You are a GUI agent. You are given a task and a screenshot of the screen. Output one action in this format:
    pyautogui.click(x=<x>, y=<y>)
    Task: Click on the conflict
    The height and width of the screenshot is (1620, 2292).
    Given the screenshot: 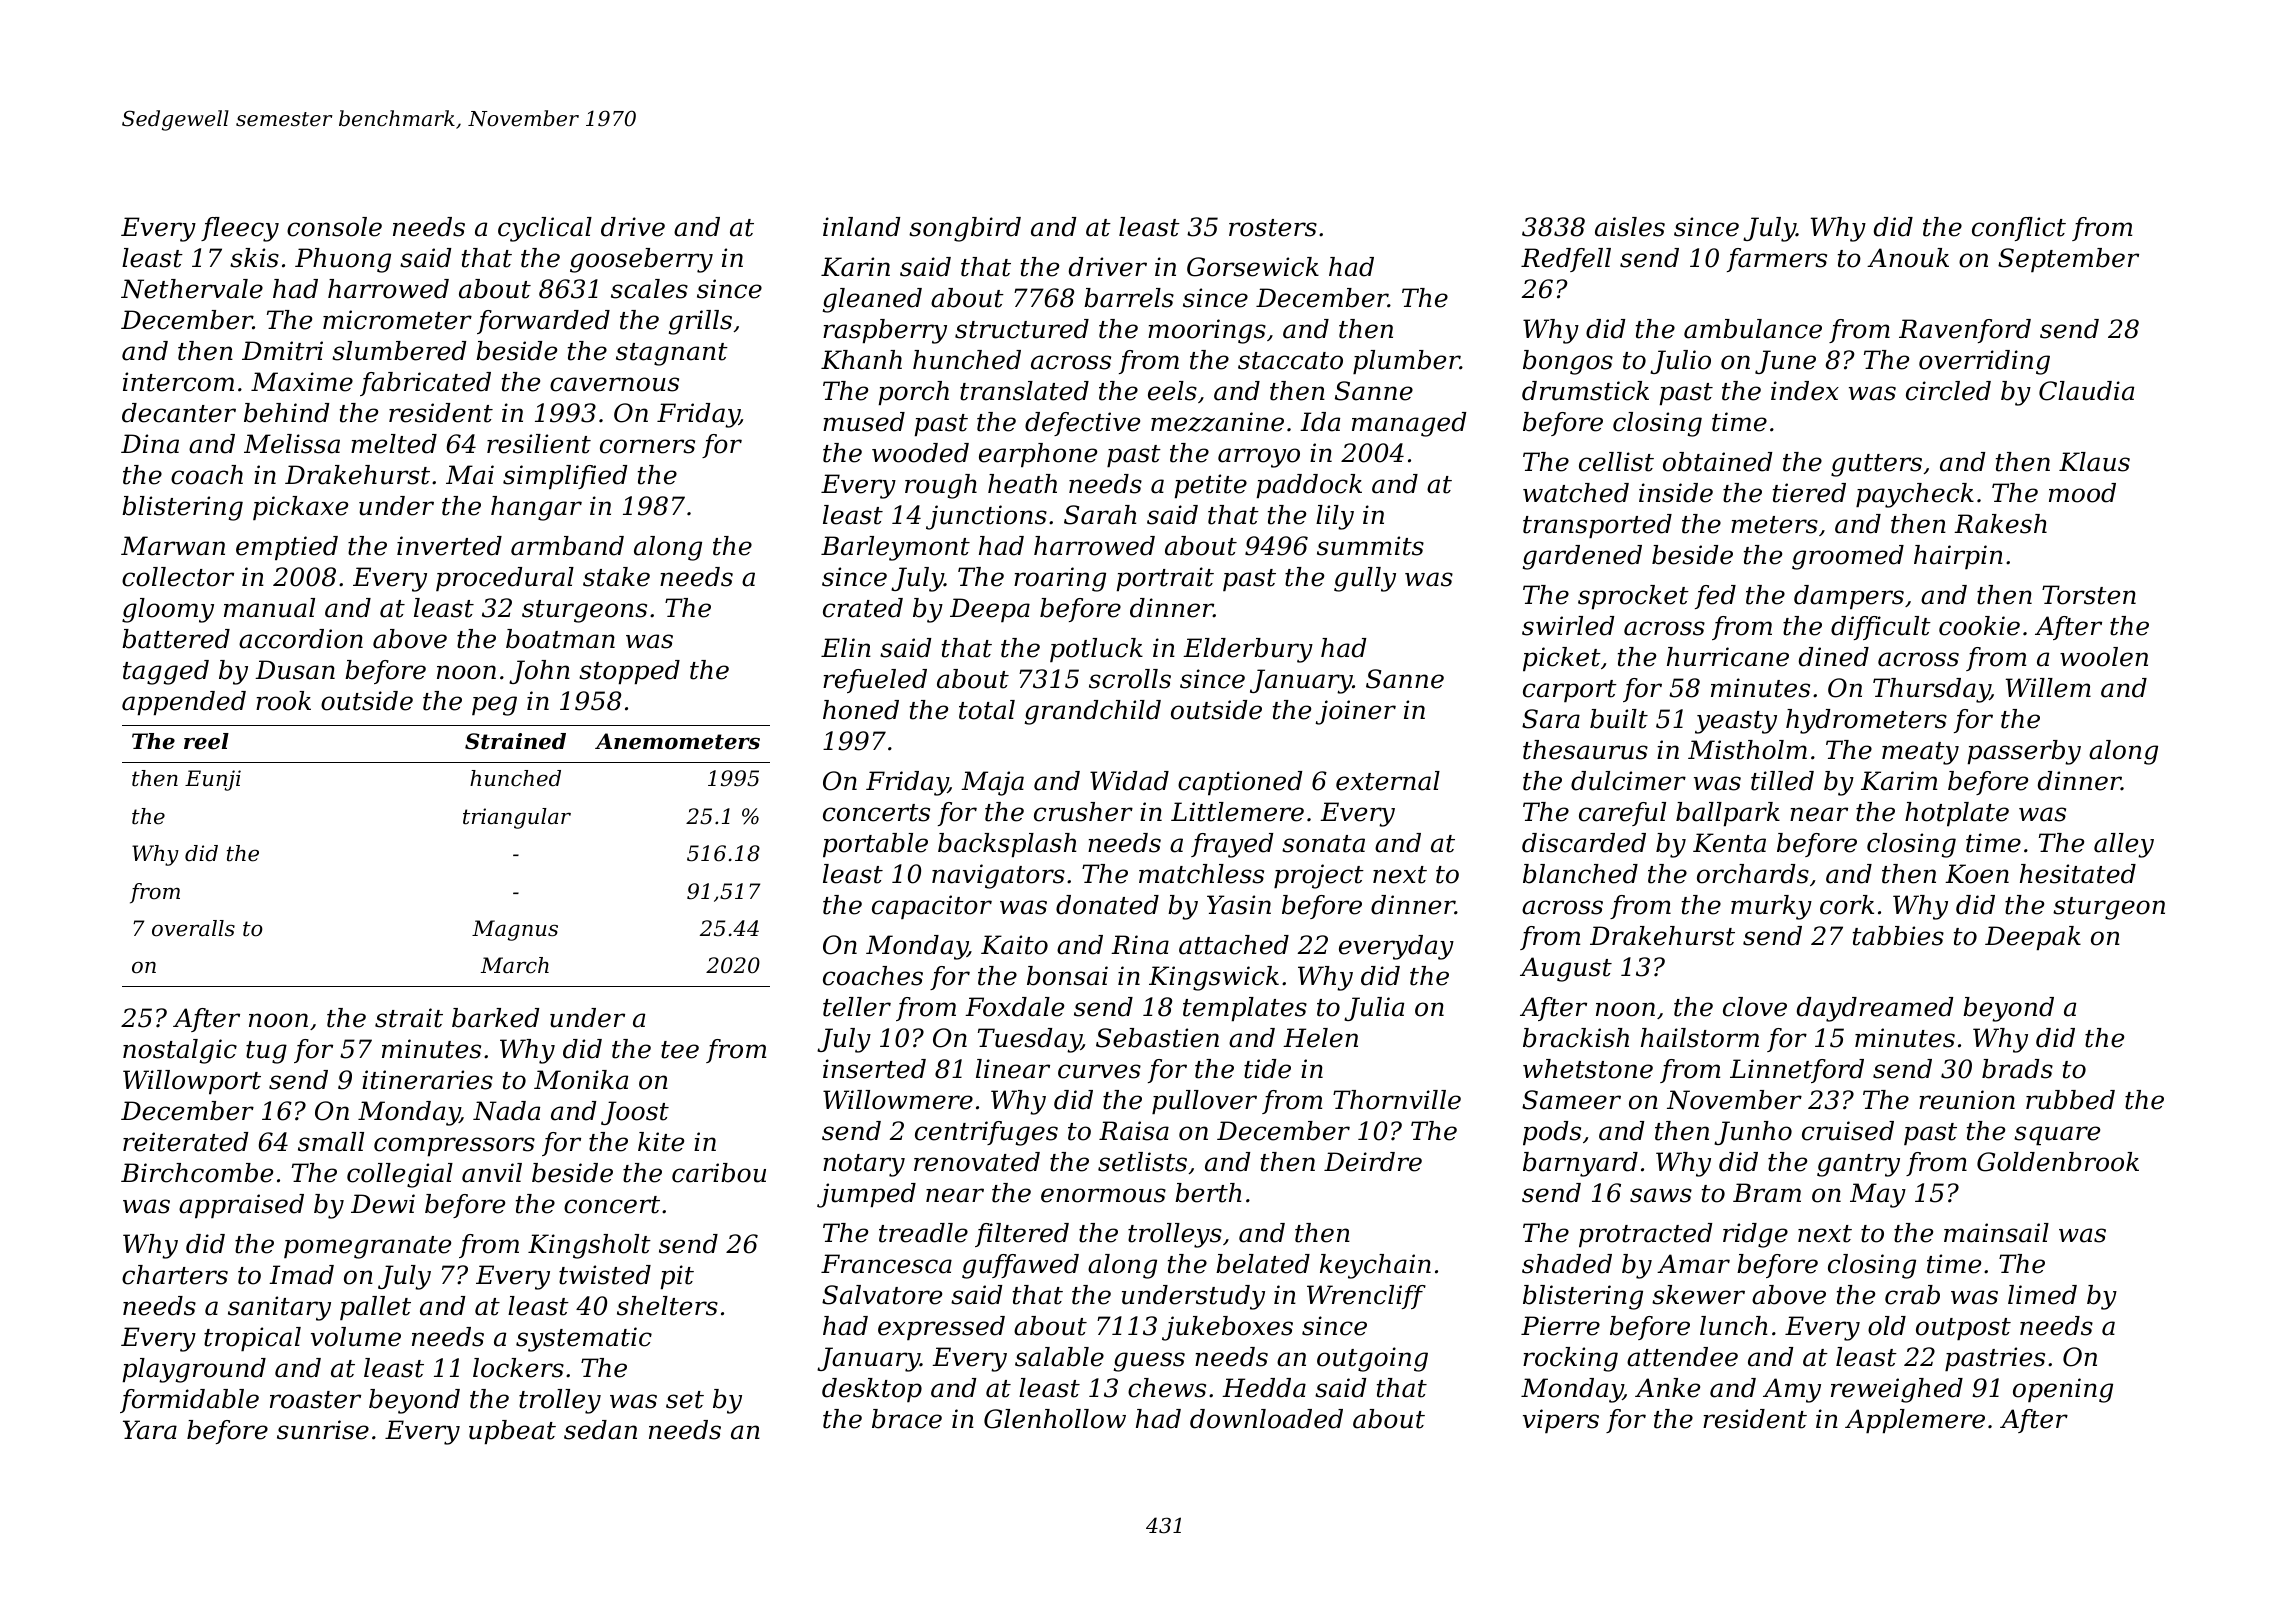 What is the action you would take?
    pyautogui.click(x=2019, y=229)
